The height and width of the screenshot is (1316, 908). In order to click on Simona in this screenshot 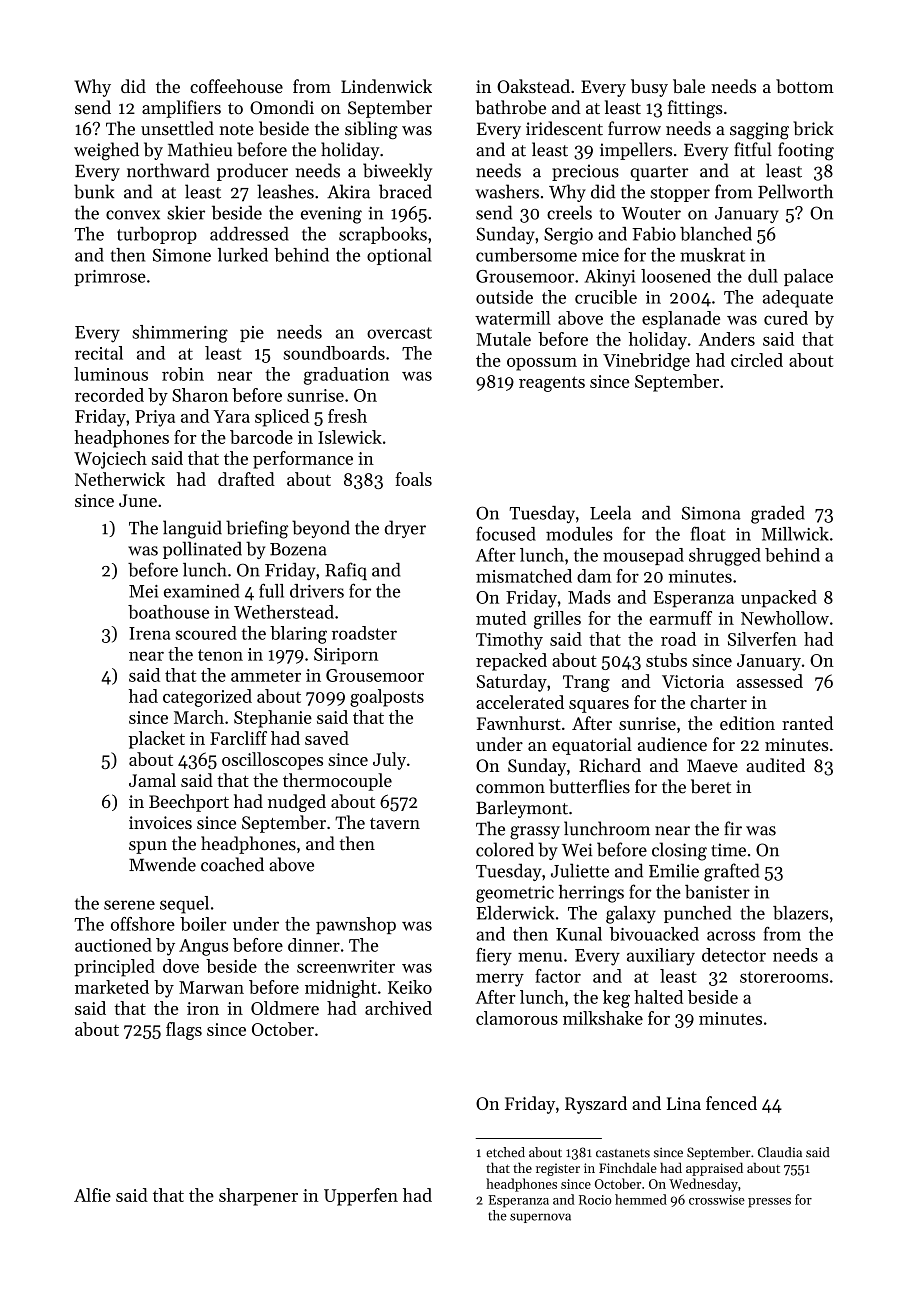, I will do `click(711, 513)`.
